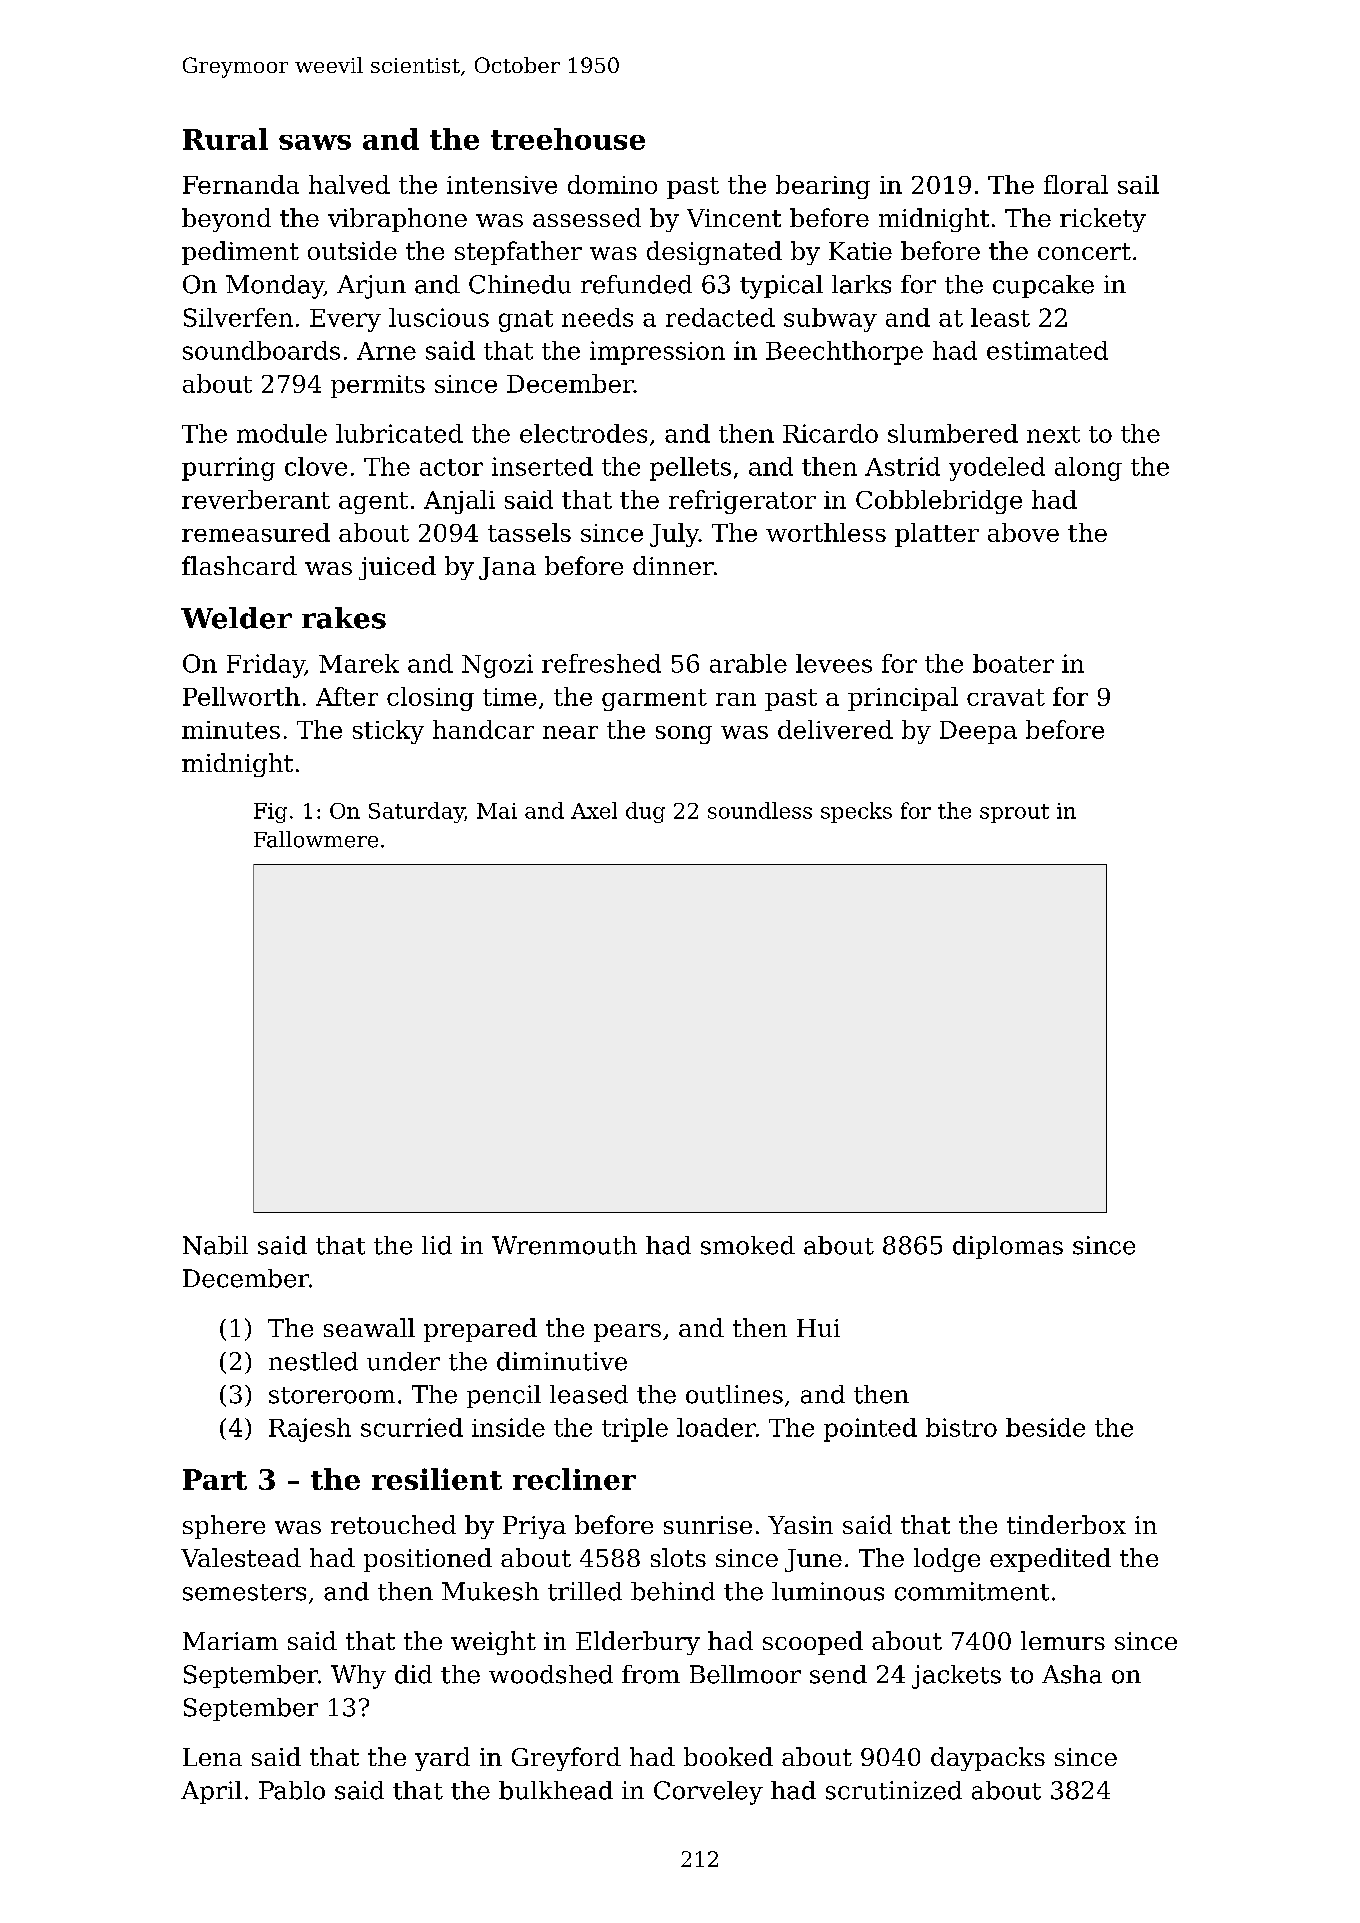  What do you see at coordinates (635, 1430) in the screenshot?
I see `triple` at bounding box center [635, 1430].
